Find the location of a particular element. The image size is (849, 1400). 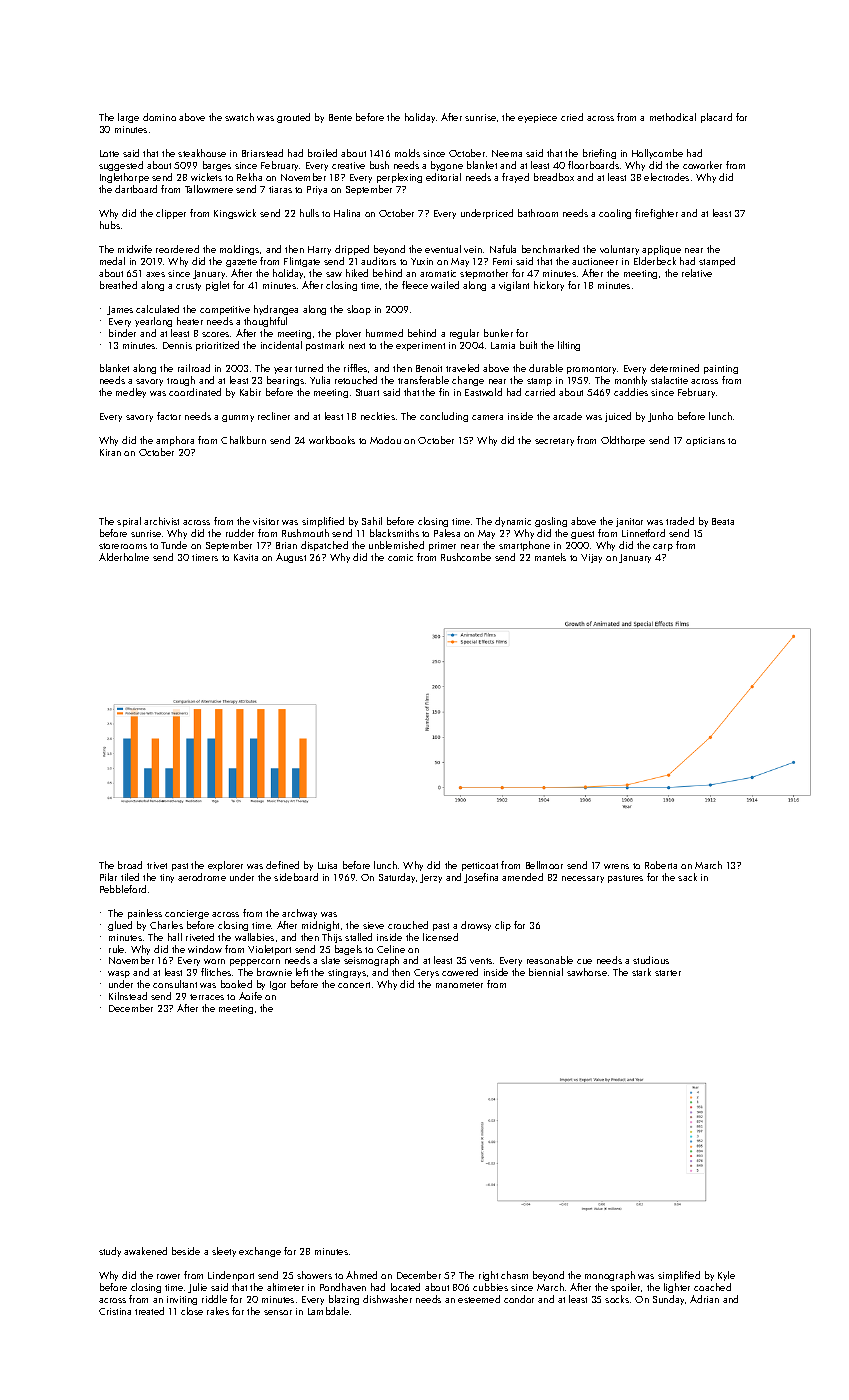

creative is located at coordinates (348, 165).
